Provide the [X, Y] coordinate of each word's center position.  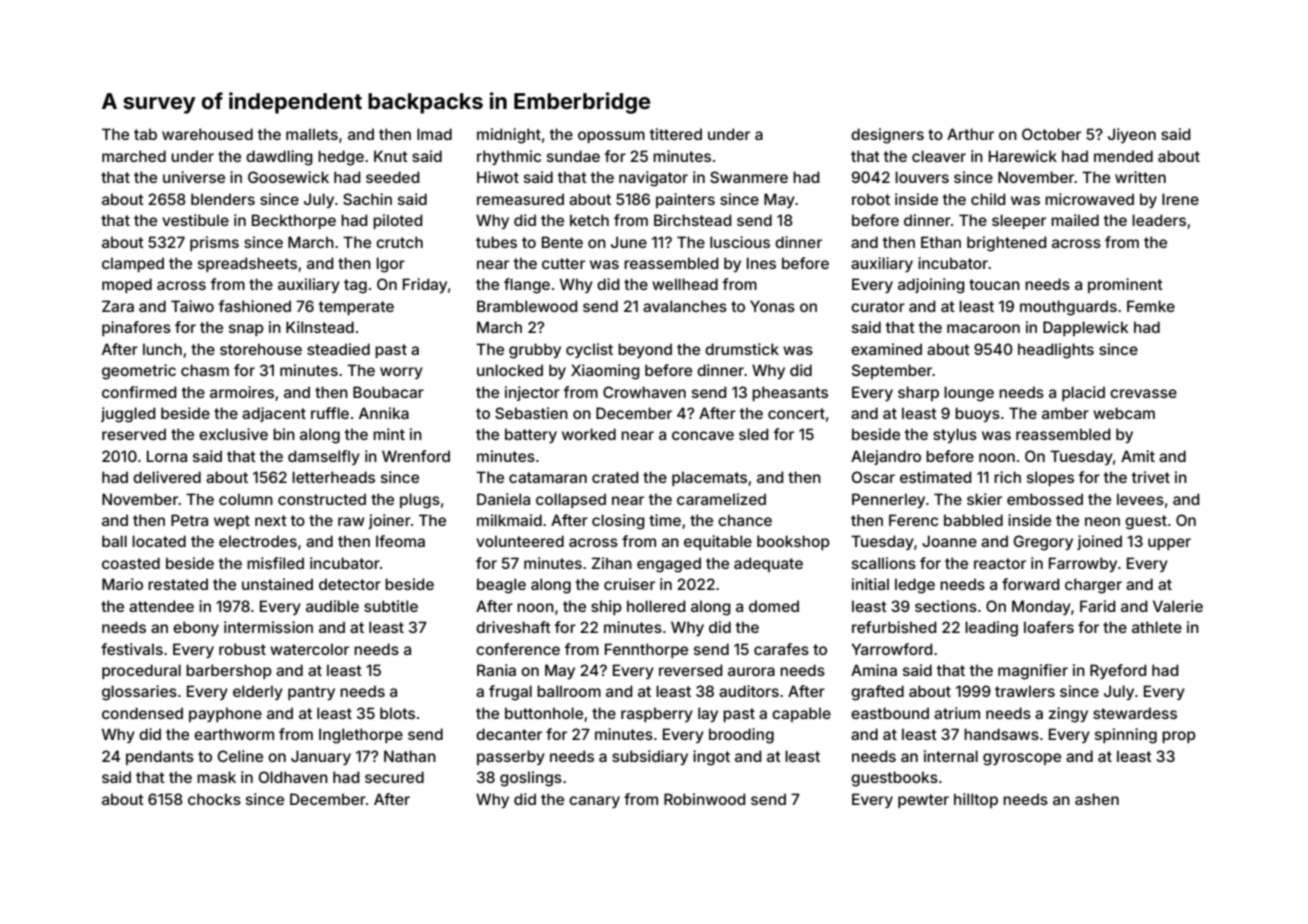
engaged [669, 565]
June [629, 242]
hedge [341, 158]
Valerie [1178, 606]
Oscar [873, 477]
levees [1140, 499]
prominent [1125, 285]
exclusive [233, 434]
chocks [214, 799]
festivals [132, 649]
